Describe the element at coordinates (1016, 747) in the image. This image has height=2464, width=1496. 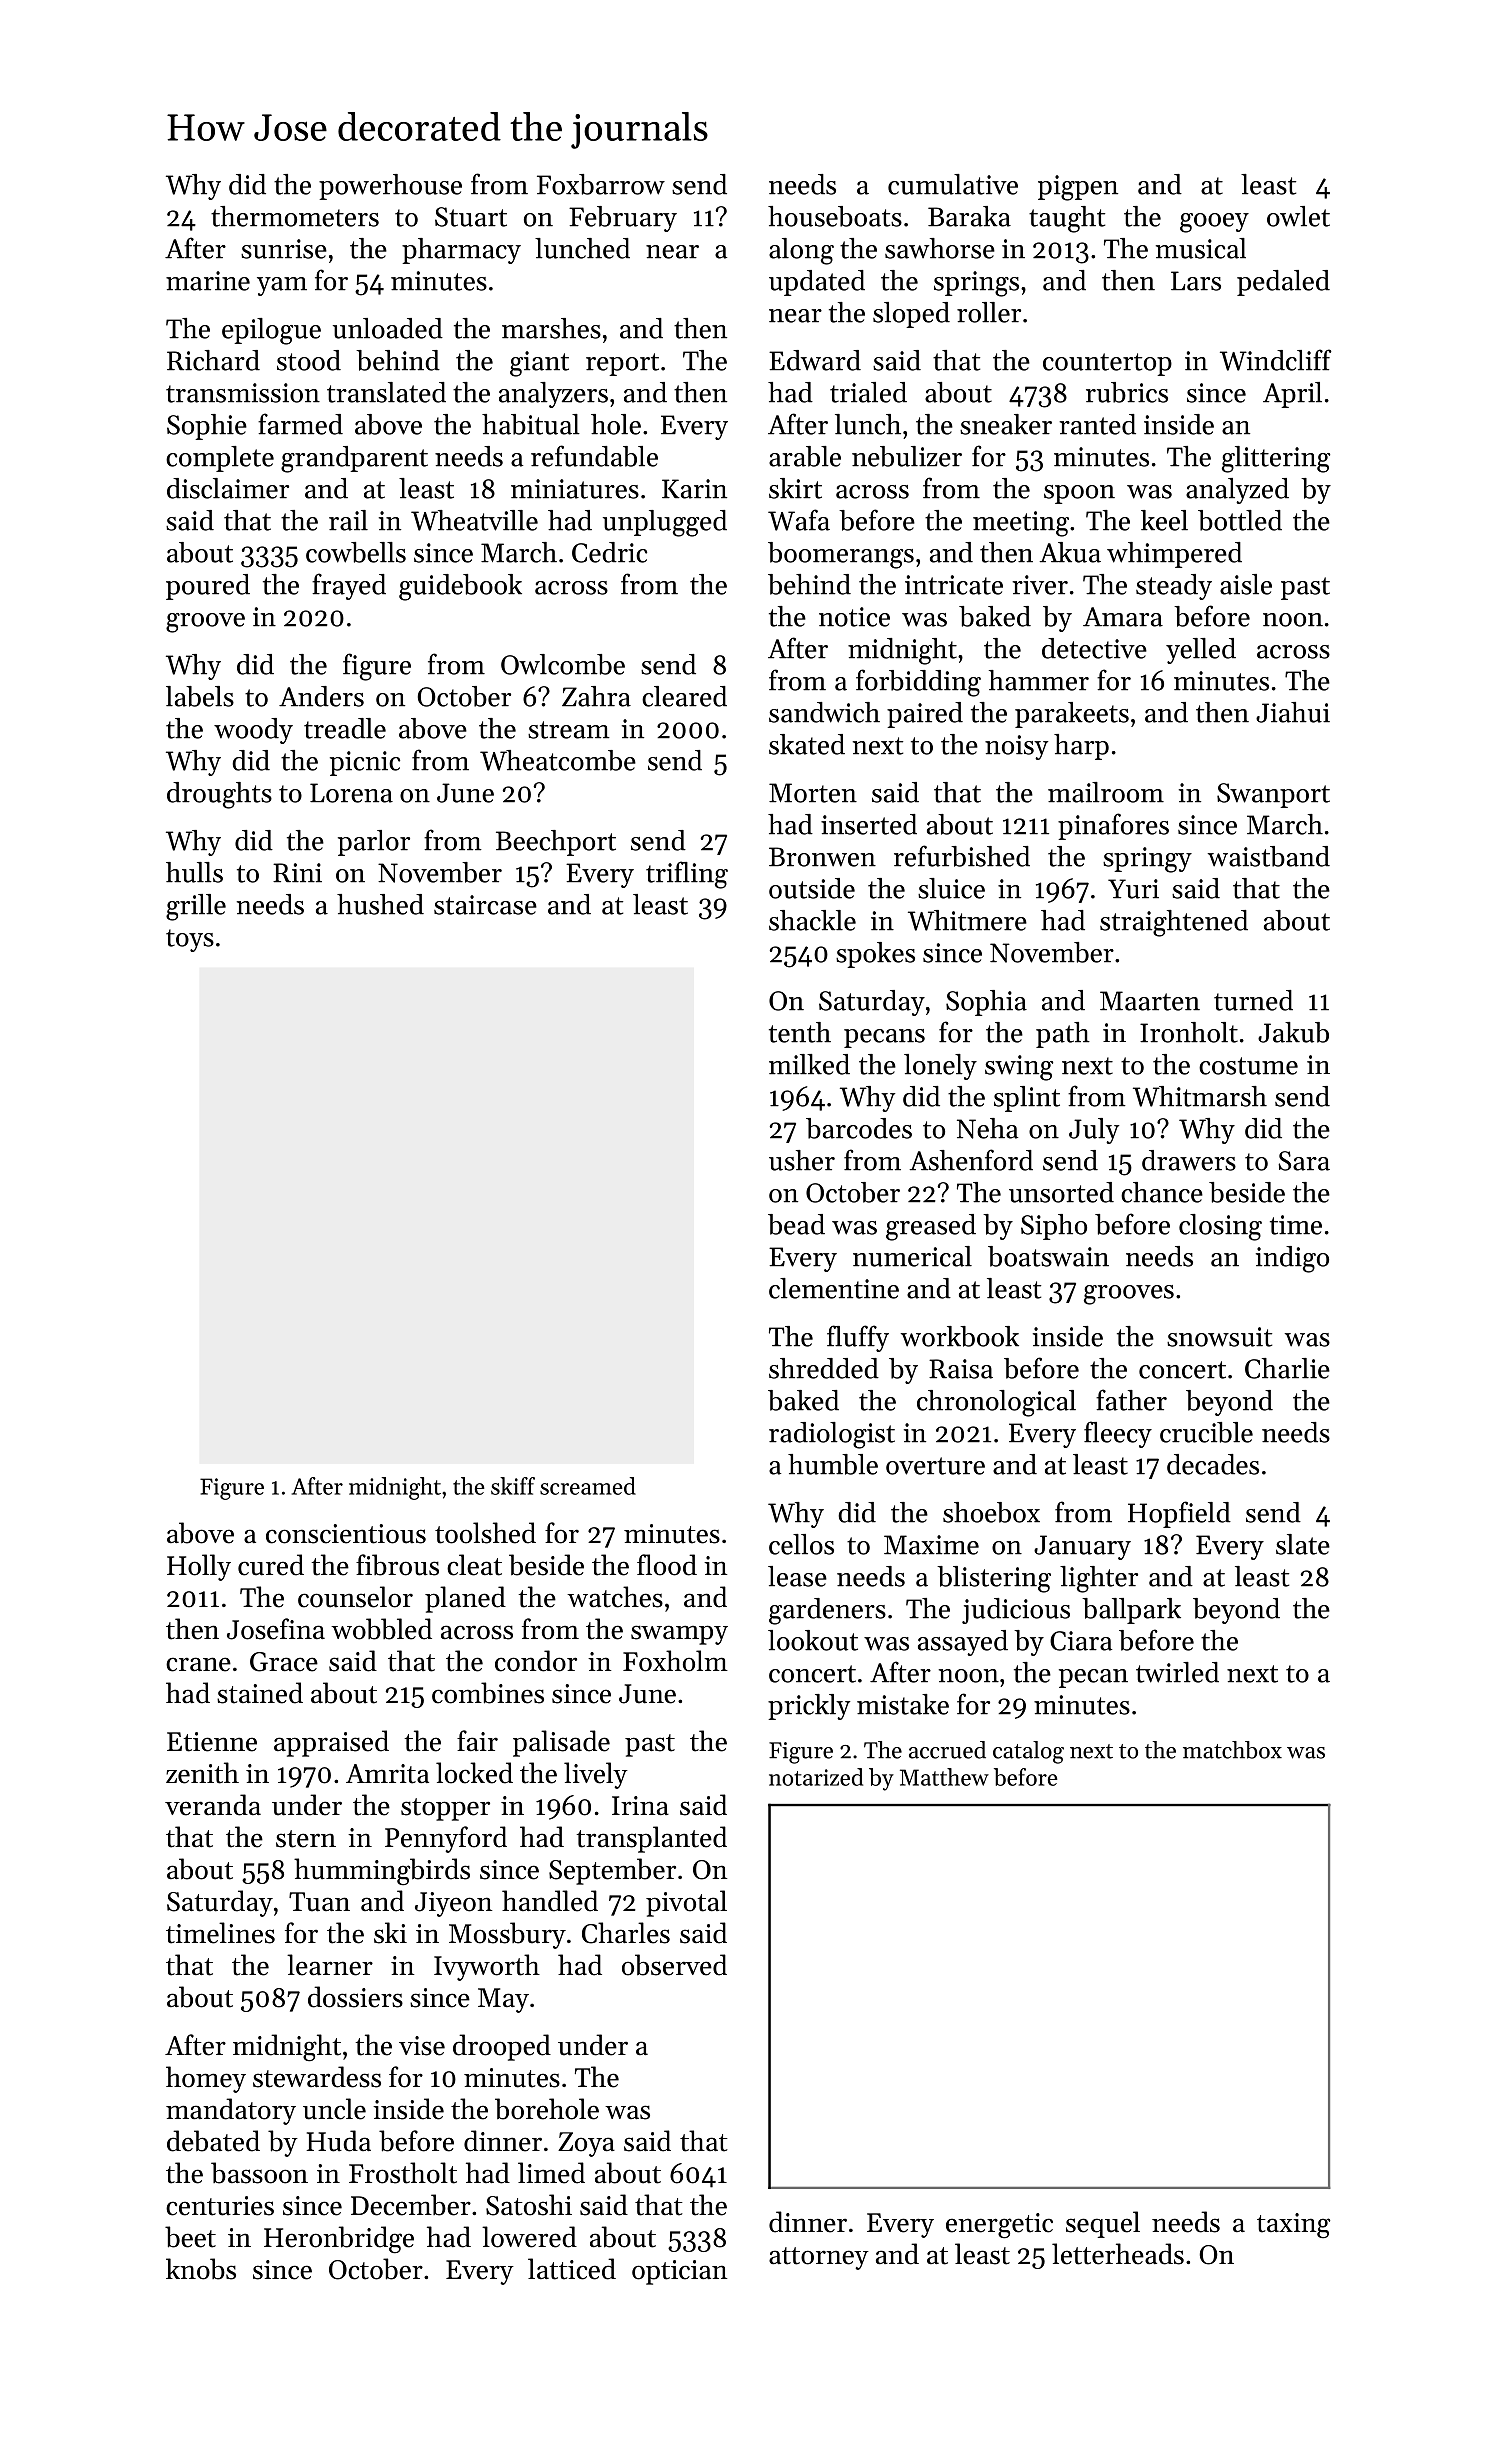
I see `noisy` at that location.
